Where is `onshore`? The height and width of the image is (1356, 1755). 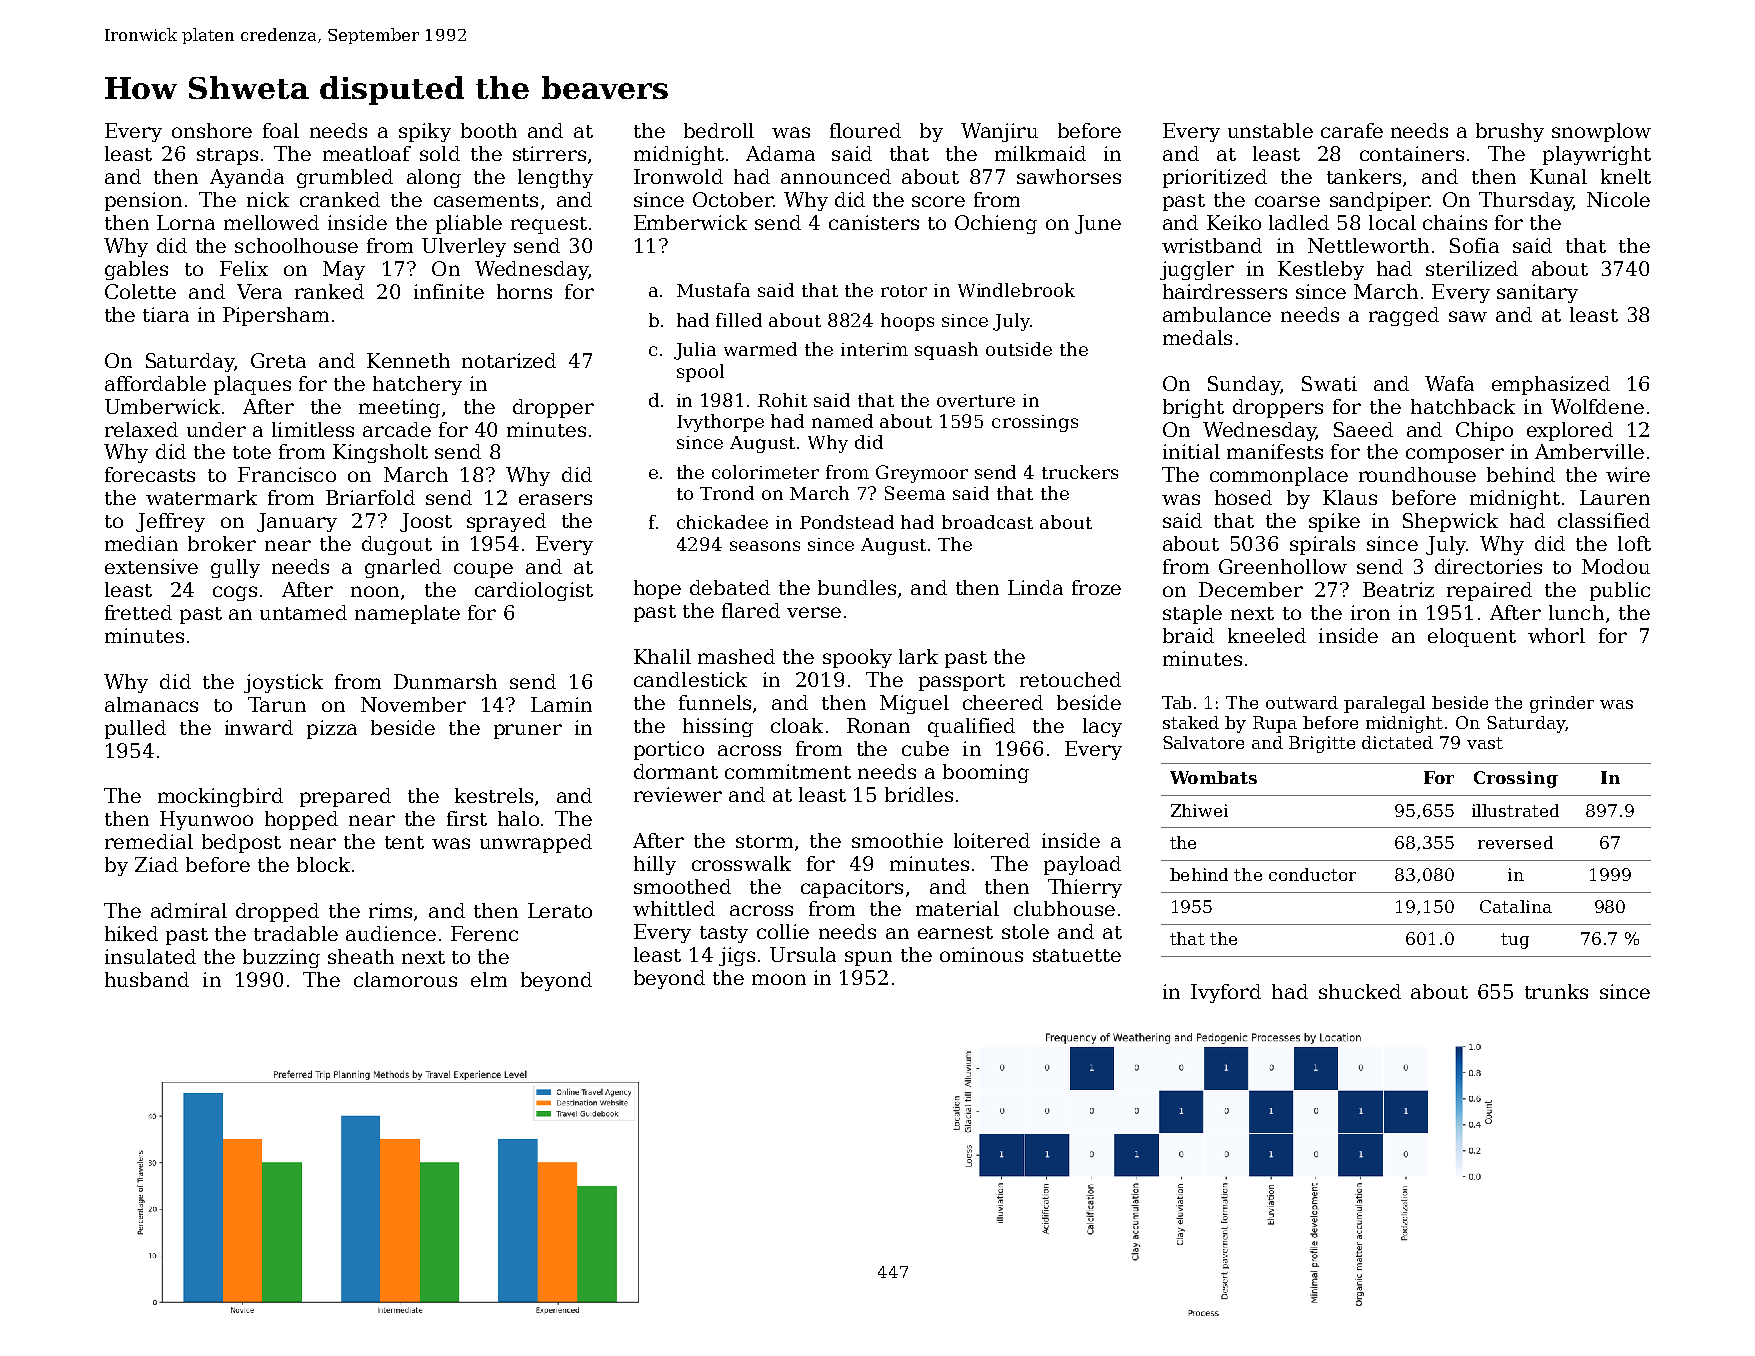 onshore is located at coordinates (212, 130).
